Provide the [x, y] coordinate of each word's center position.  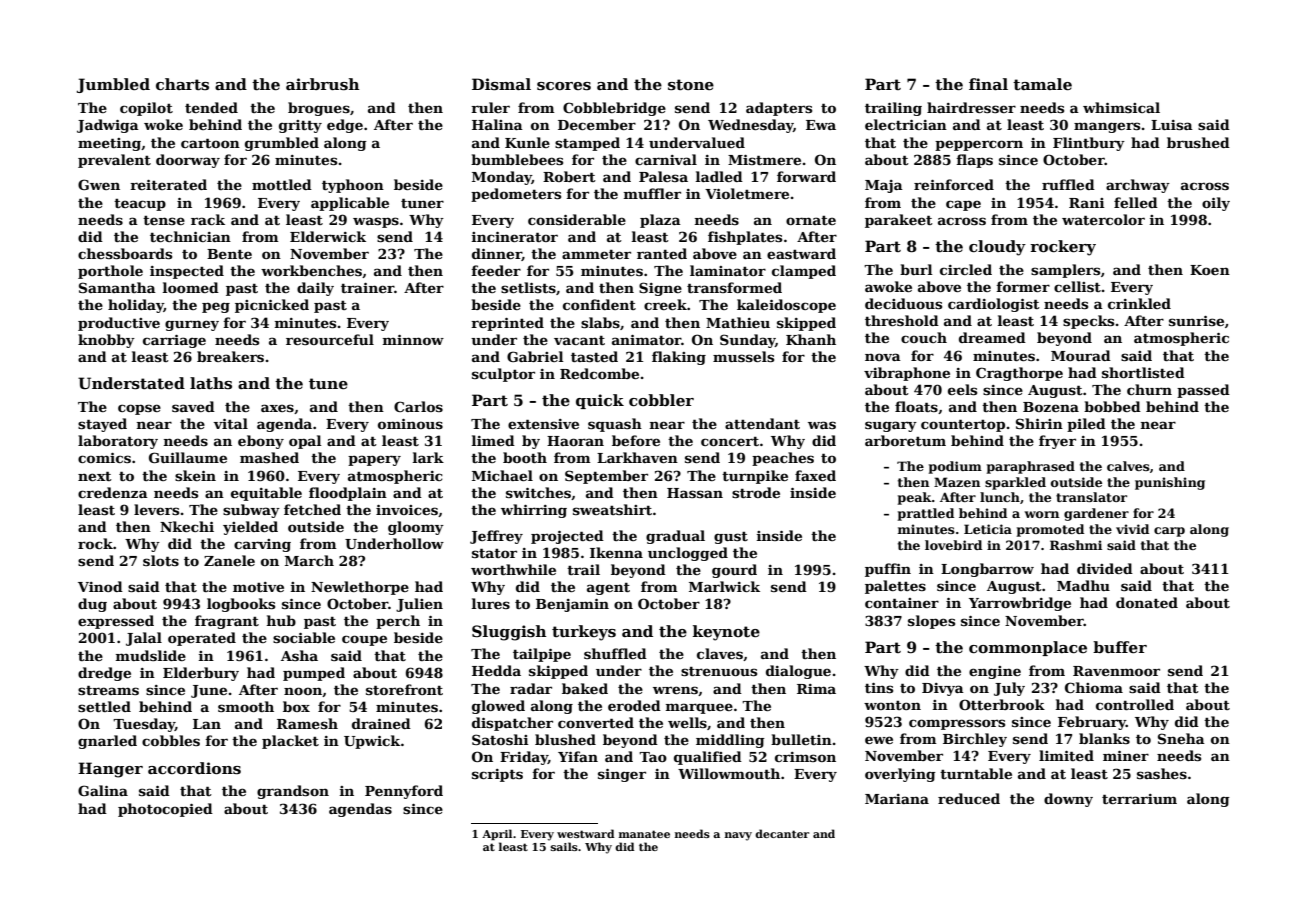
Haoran [575, 441]
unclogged [688, 554]
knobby [106, 341]
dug [92, 605]
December [597, 124]
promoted [1050, 530]
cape [963, 205]
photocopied [165, 810]
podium [955, 467]
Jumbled [113, 85]
